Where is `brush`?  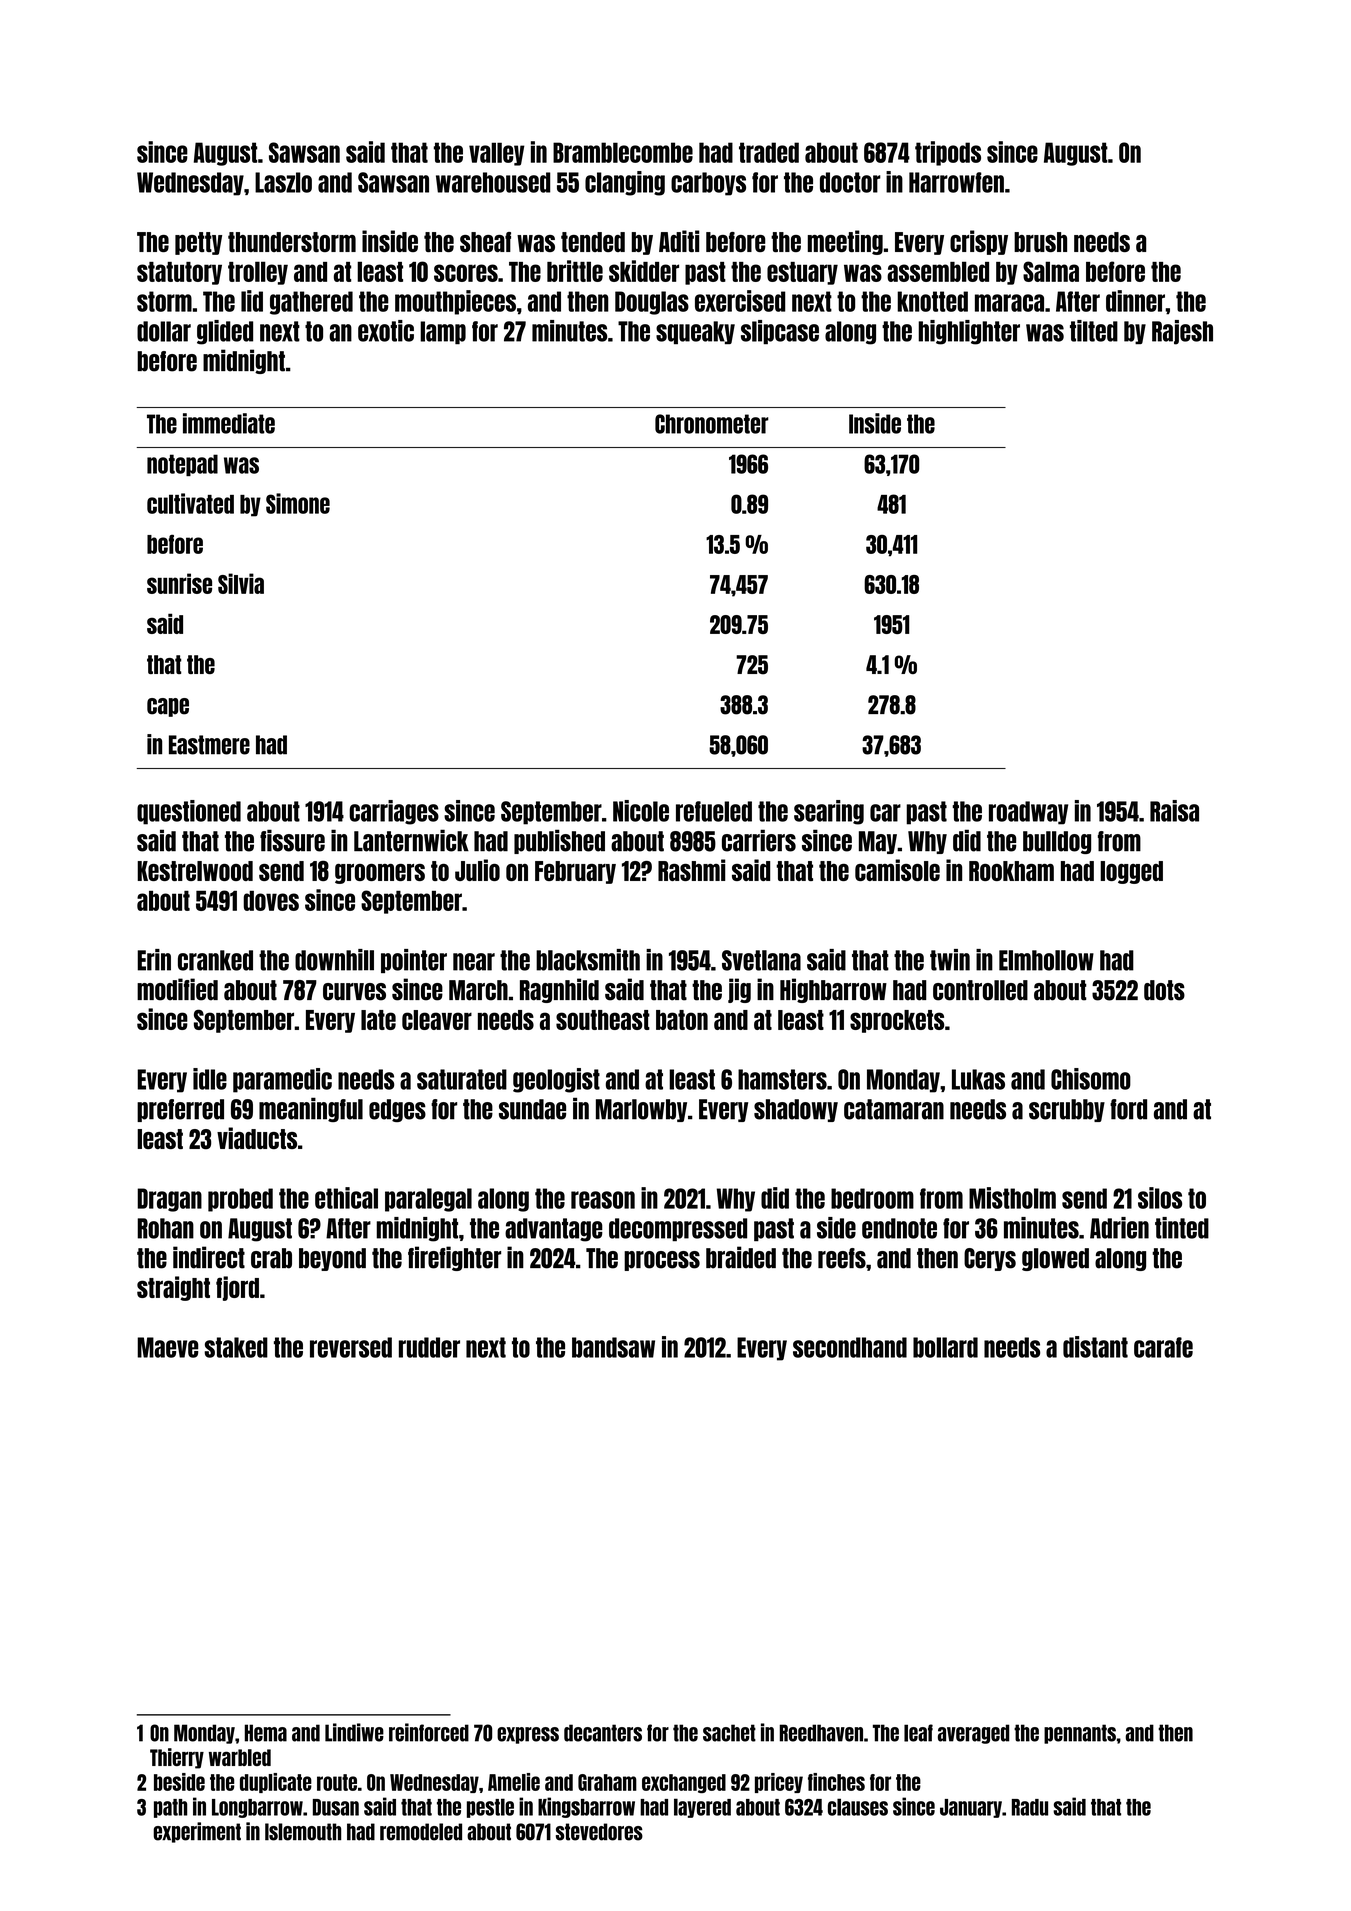
brush is located at coordinates (1040, 242).
